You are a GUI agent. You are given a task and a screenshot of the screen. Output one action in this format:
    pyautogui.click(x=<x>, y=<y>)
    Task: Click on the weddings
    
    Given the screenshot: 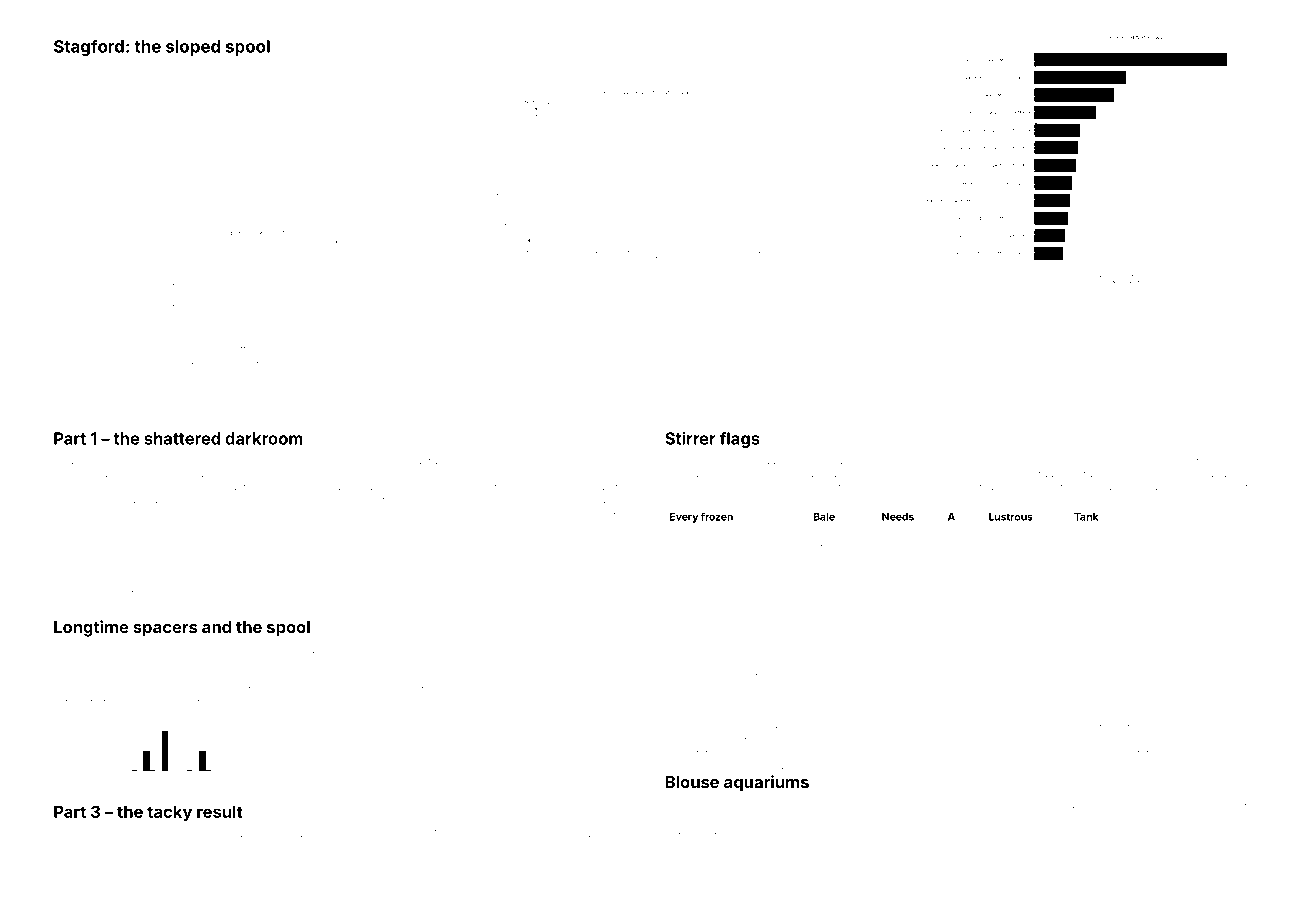 What is the action you would take?
    pyautogui.click(x=159, y=835)
